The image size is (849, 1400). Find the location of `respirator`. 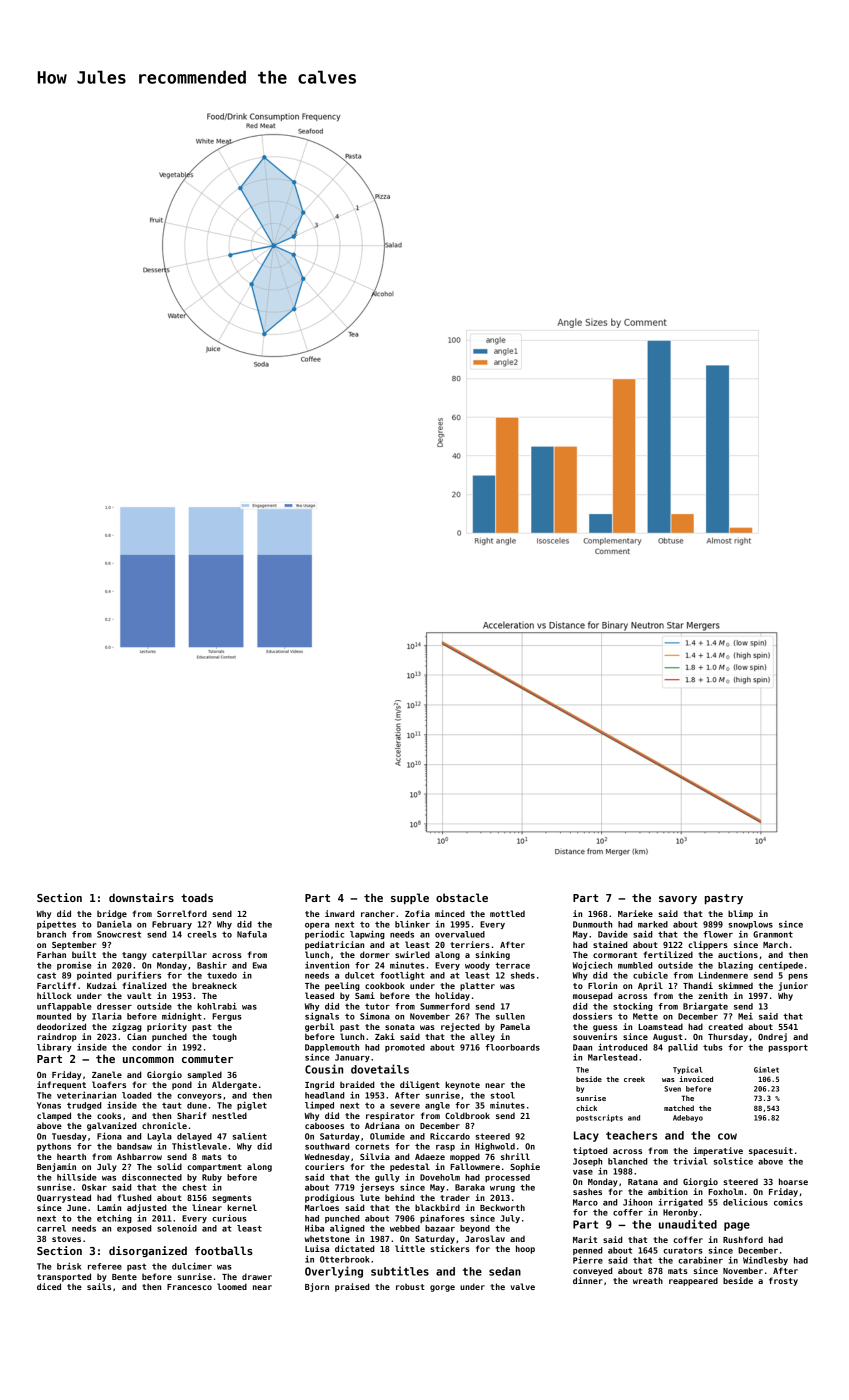

respirator is located at coordinates (390, 1116).
